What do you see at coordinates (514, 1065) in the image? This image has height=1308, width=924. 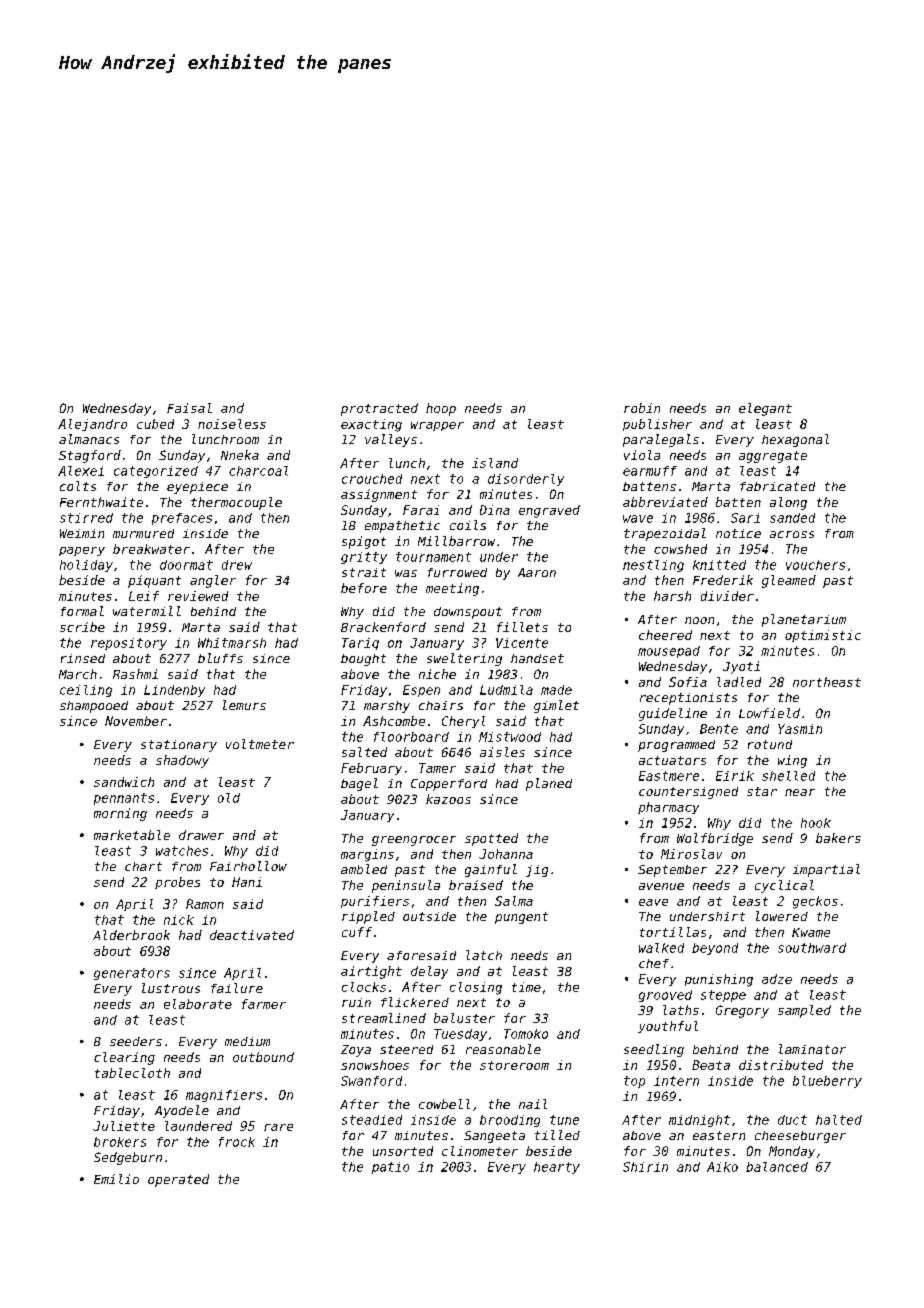 I see `storeroom` at bounding box center [514, 1065].
